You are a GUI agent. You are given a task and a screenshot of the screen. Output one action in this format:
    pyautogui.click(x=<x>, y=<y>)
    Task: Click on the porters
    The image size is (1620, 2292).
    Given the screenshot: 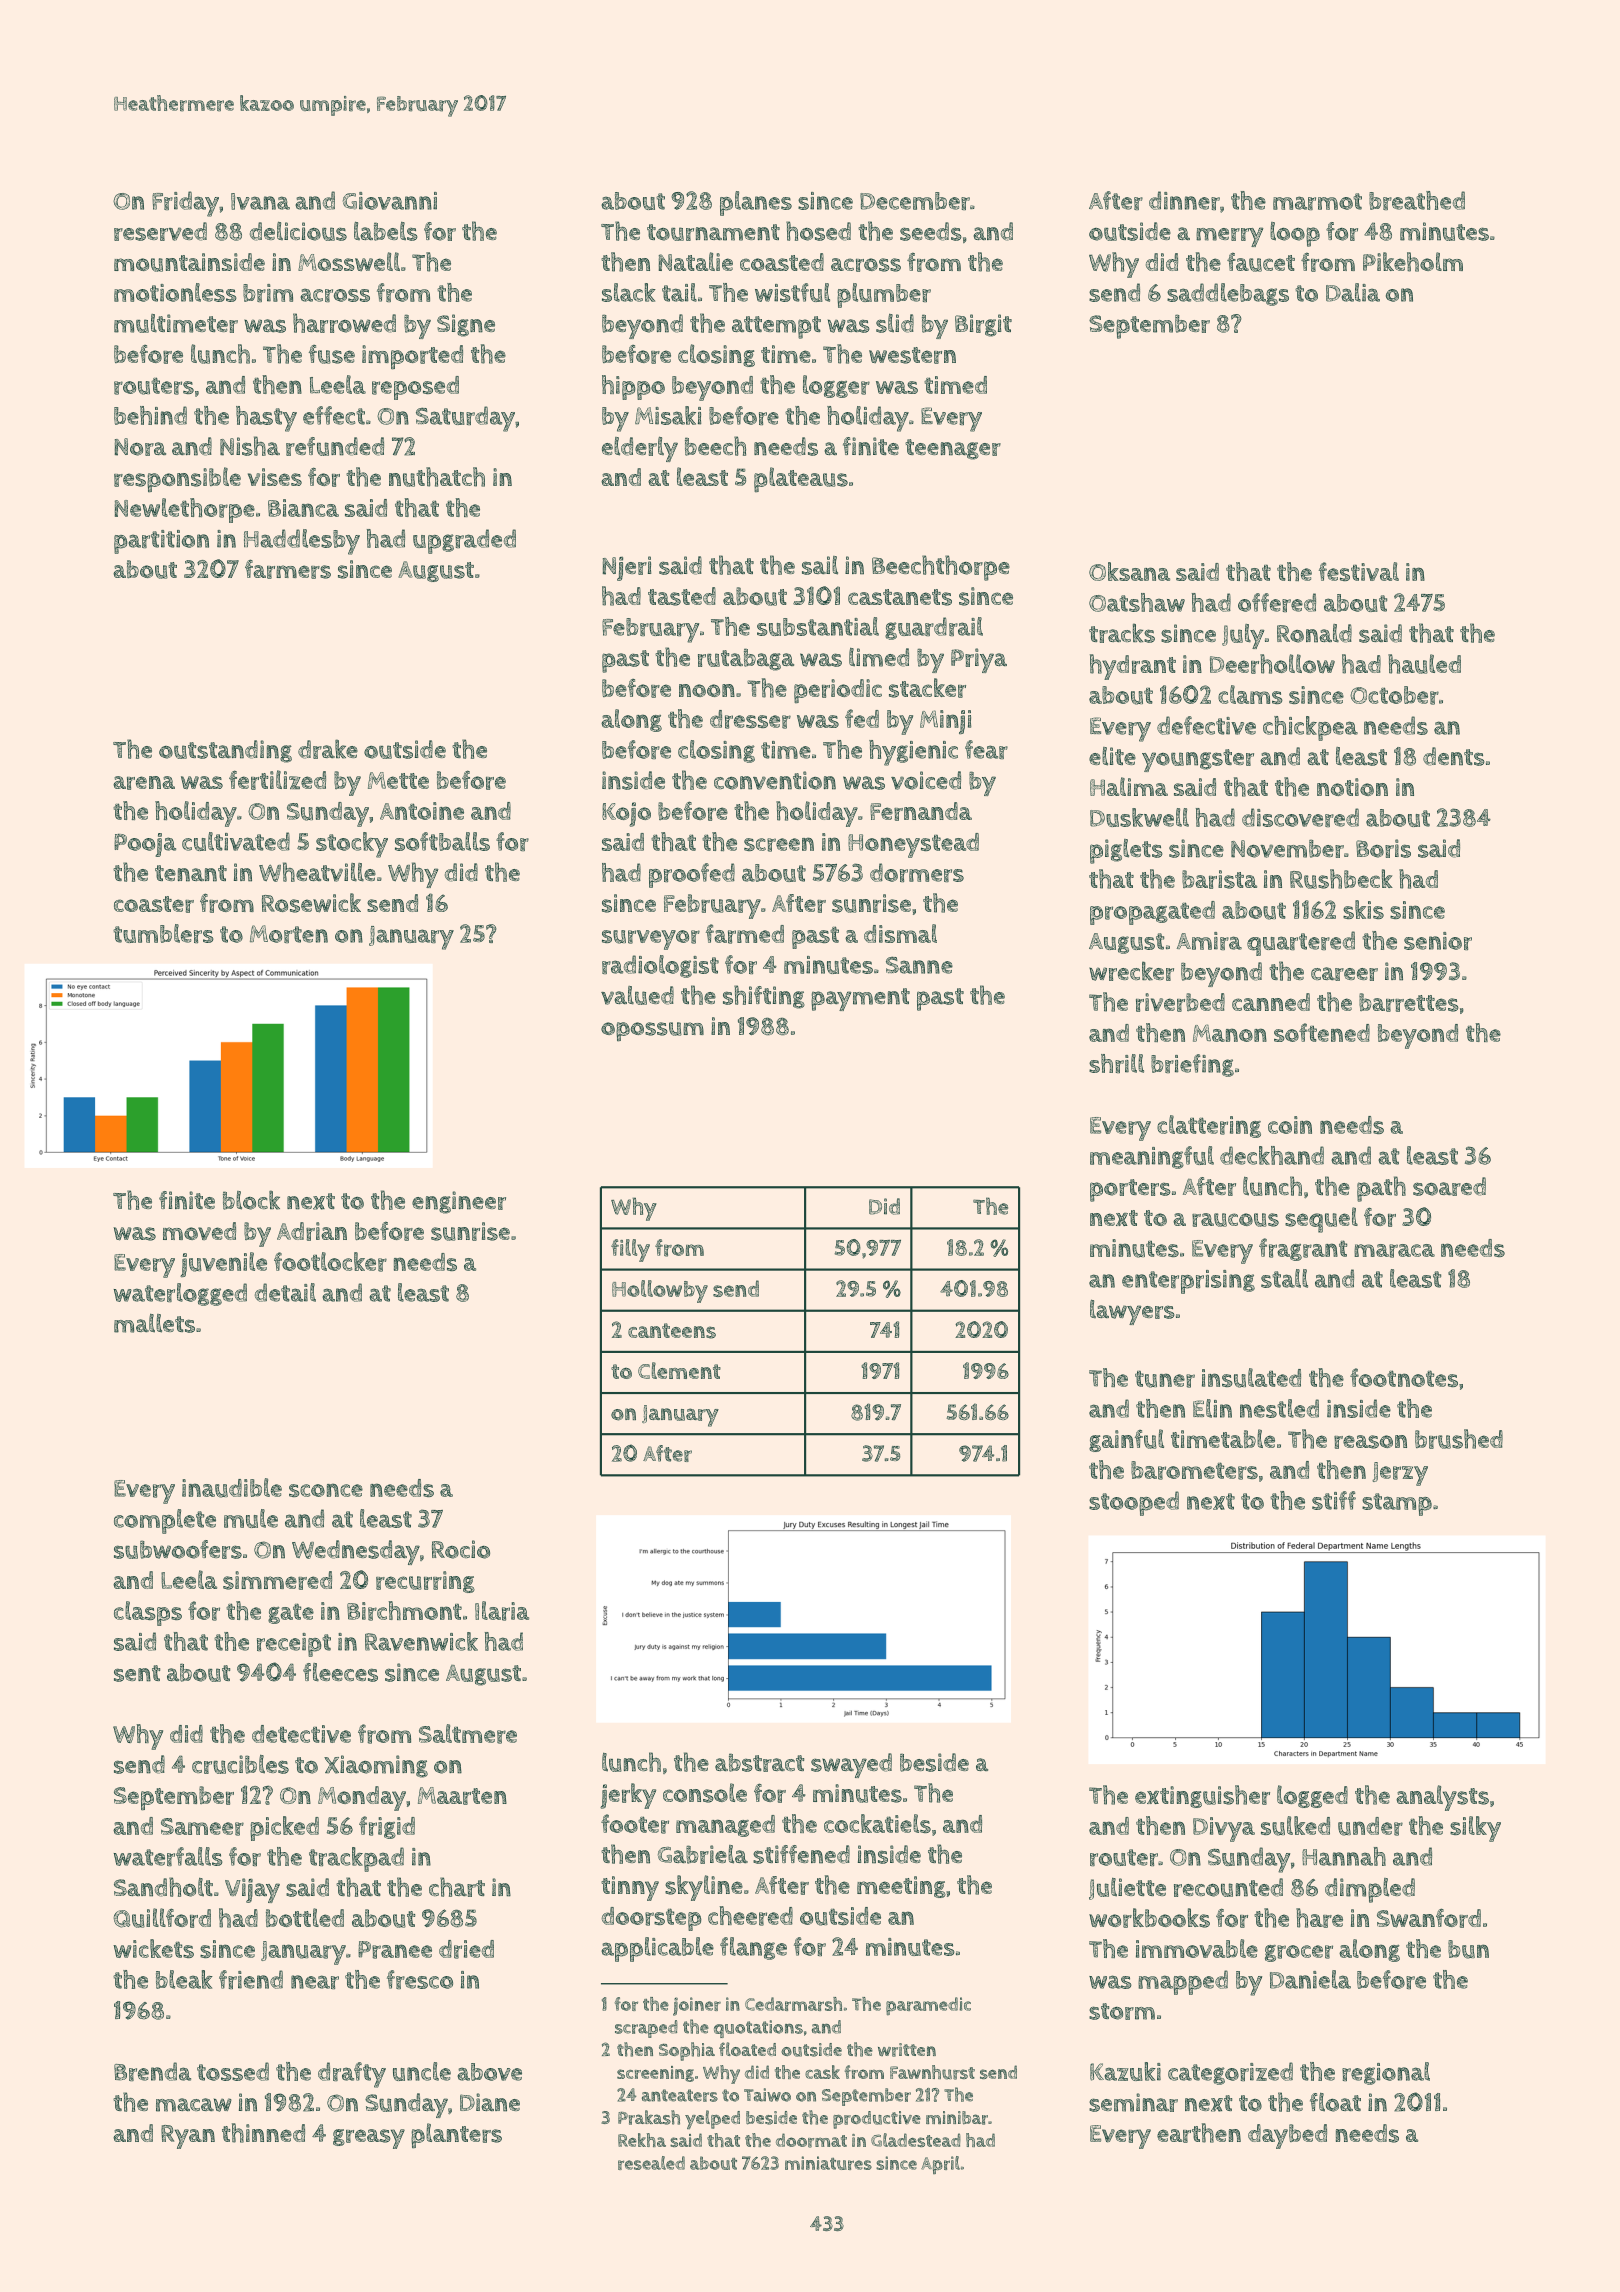 What is the action you would take?
    pyautogui.click(x=1130, y=1190)
